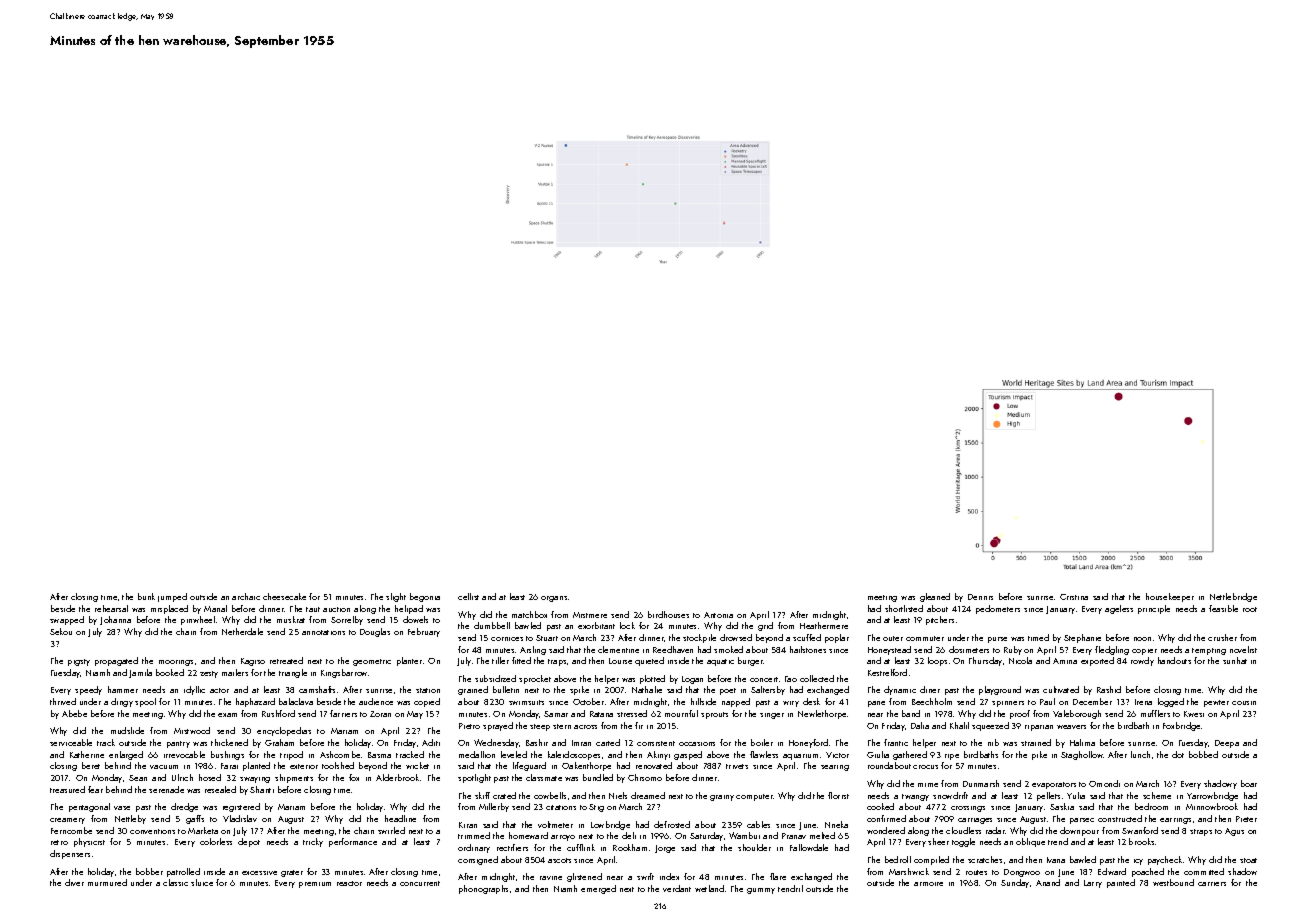  I want to click on scratches, so click(985, 859).
